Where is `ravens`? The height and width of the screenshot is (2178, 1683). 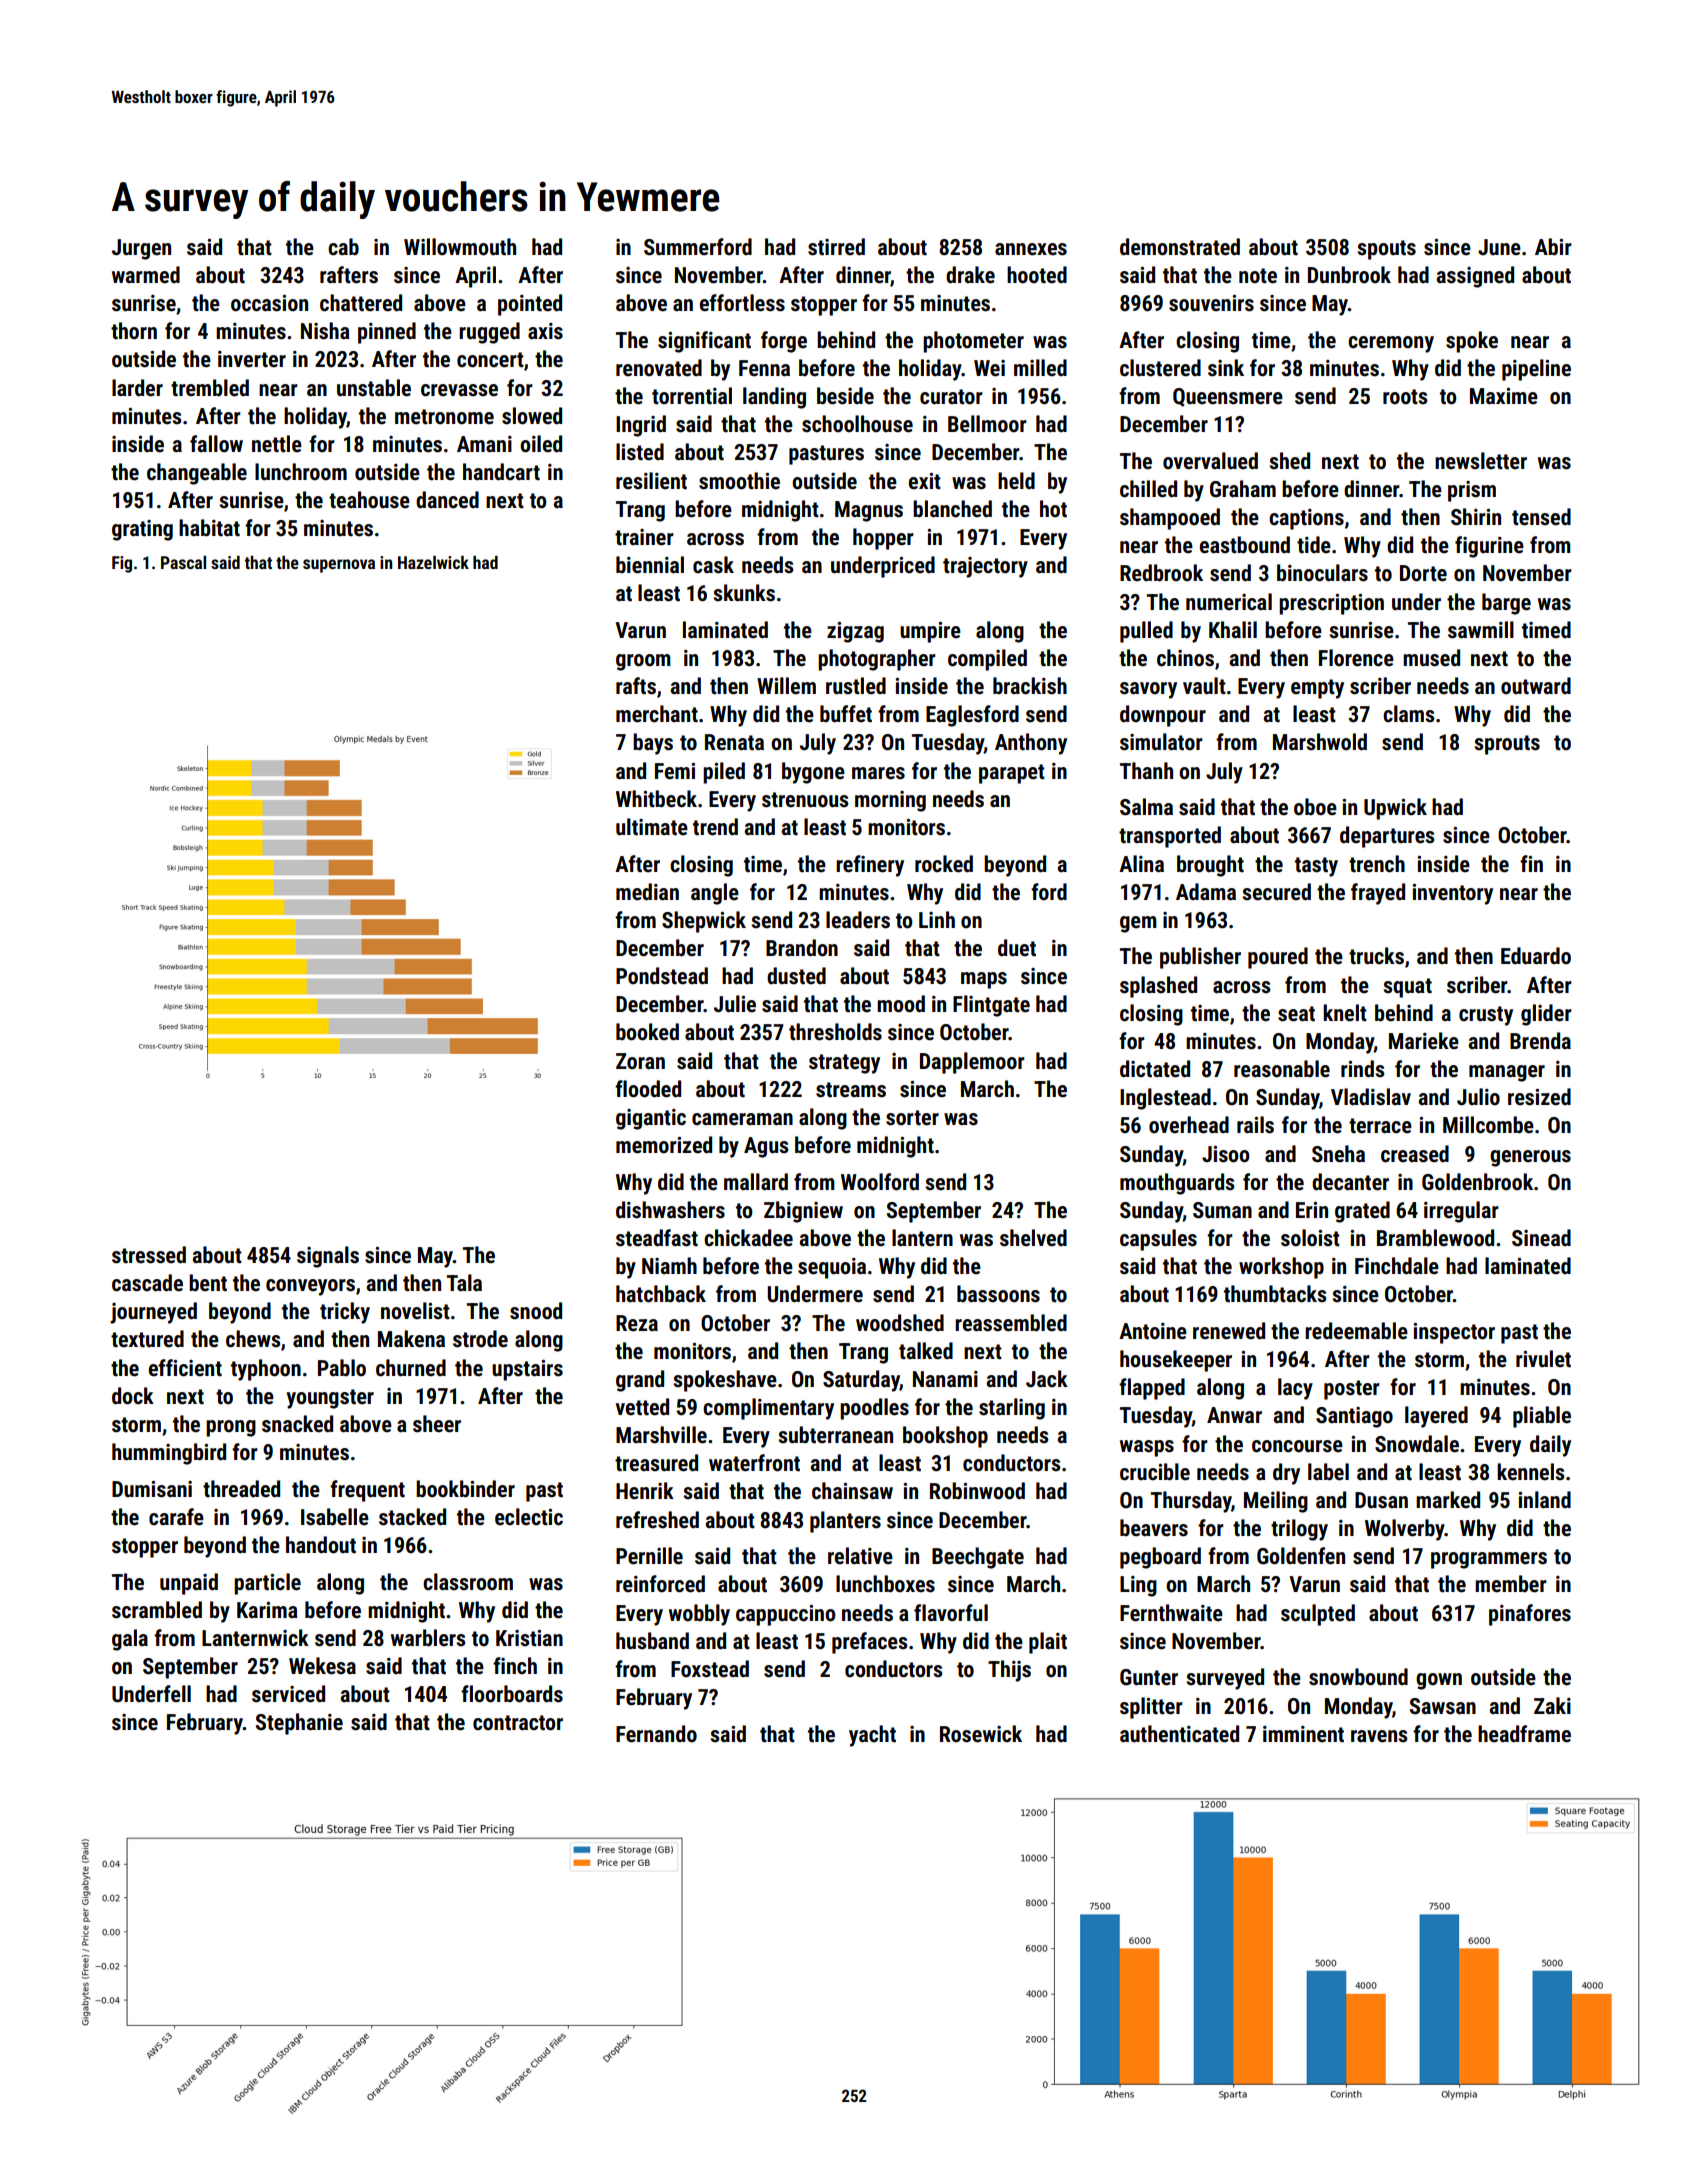
ravens is located at coordinates (1379, 1736).
